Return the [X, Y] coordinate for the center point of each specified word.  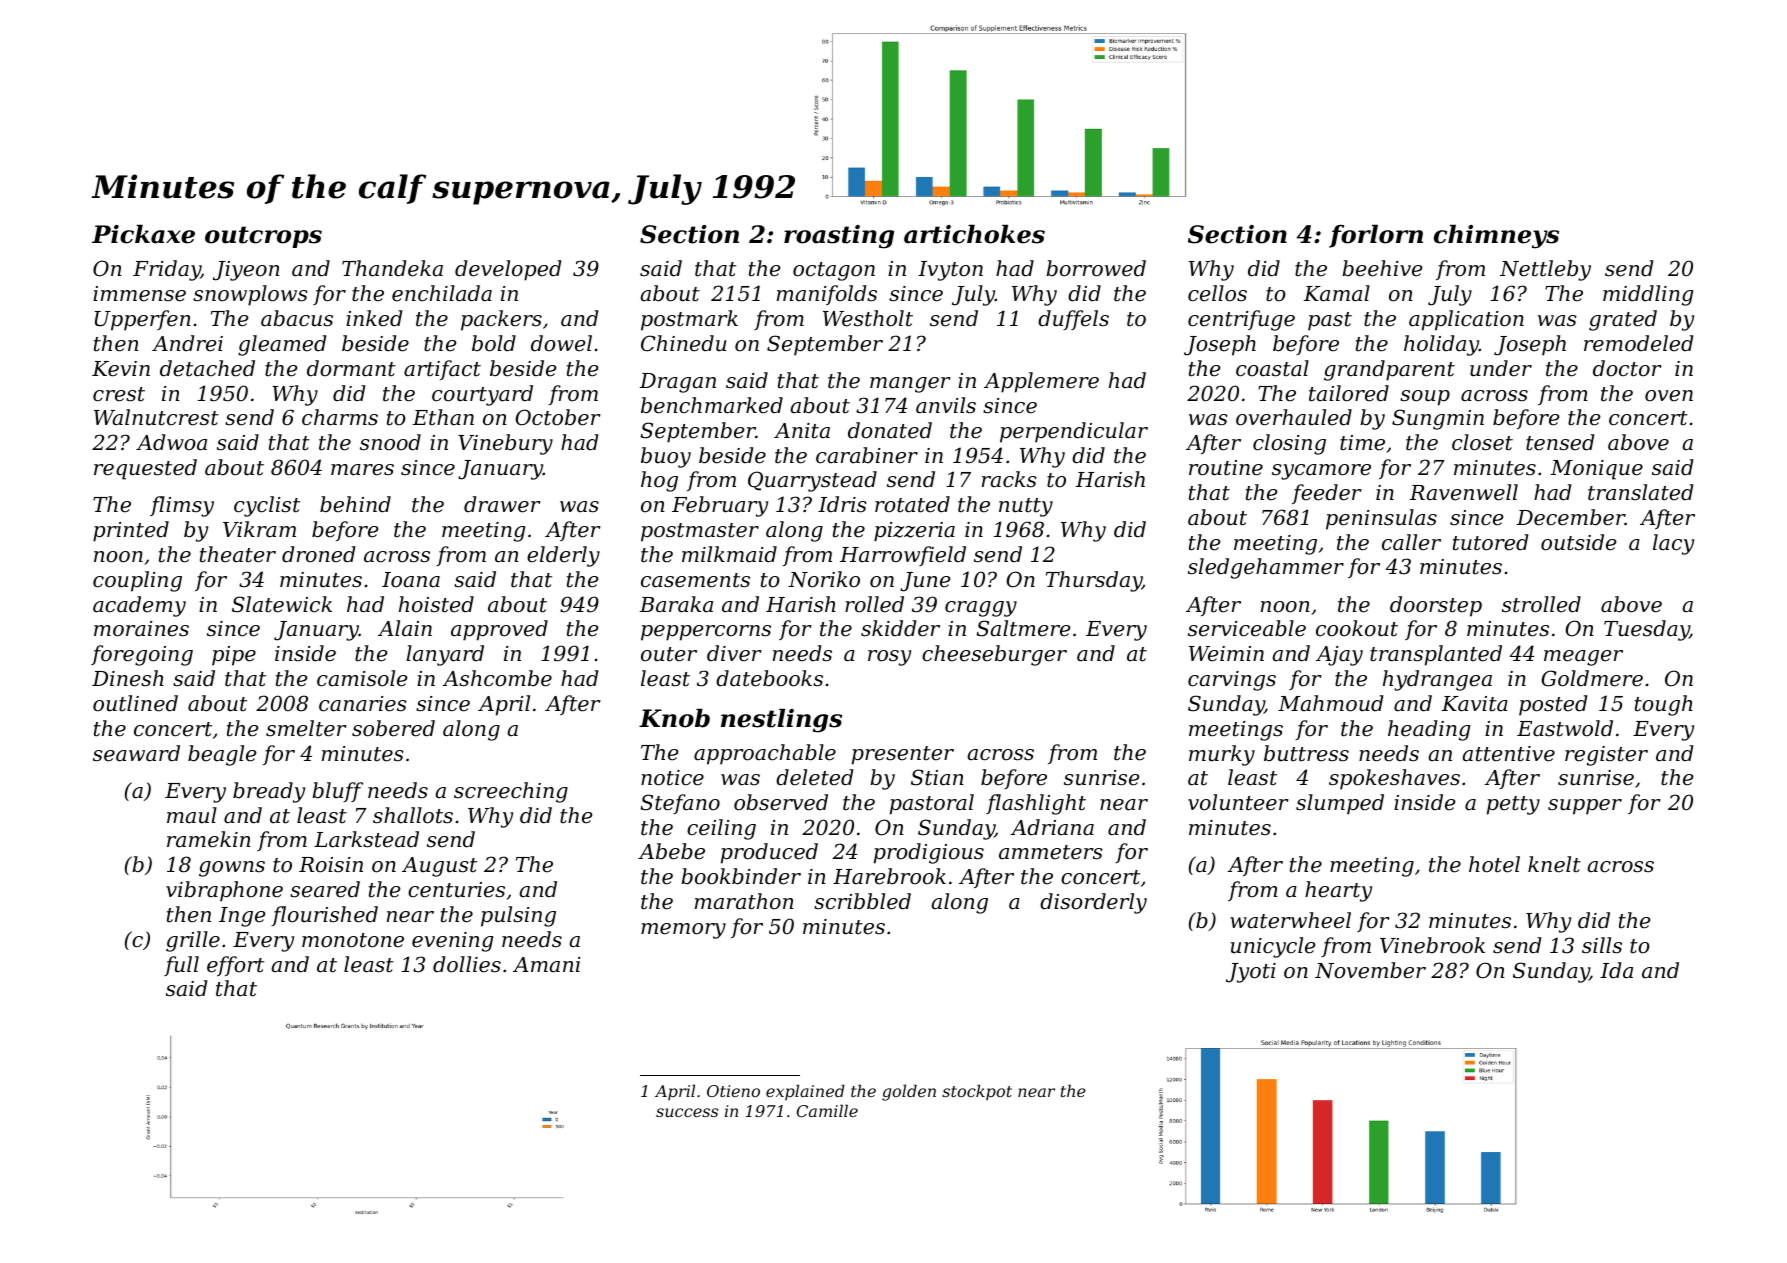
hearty [1338, 891]
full [181, 966]
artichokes [974, 234]
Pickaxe [143, 234]
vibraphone [224, 891]
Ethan [443, 417]
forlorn [1376, 236]
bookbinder [741, 876]
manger [910, 385]
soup [1425, 398]
